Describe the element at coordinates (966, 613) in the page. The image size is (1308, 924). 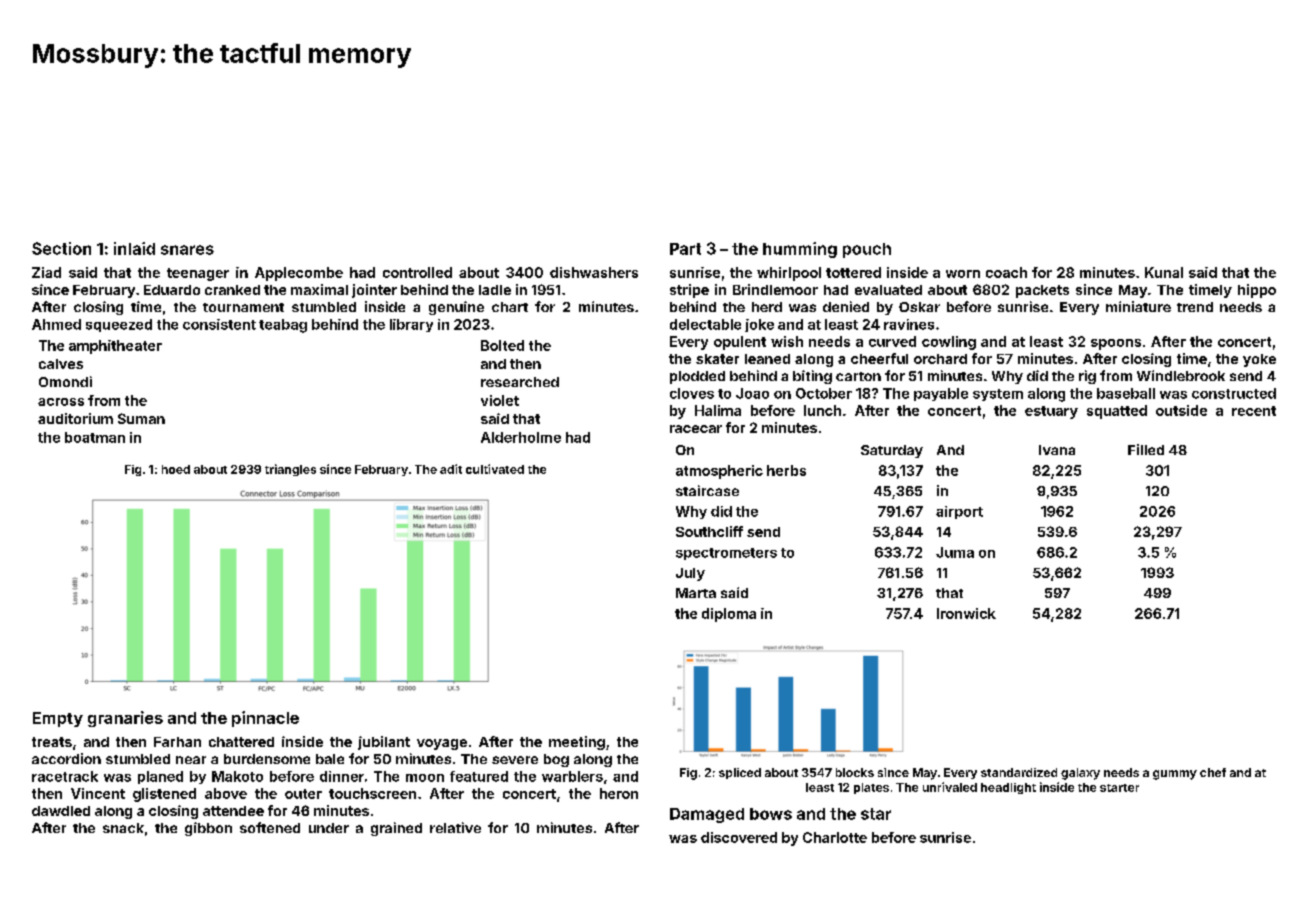
I see `Ironwick` at that location.
